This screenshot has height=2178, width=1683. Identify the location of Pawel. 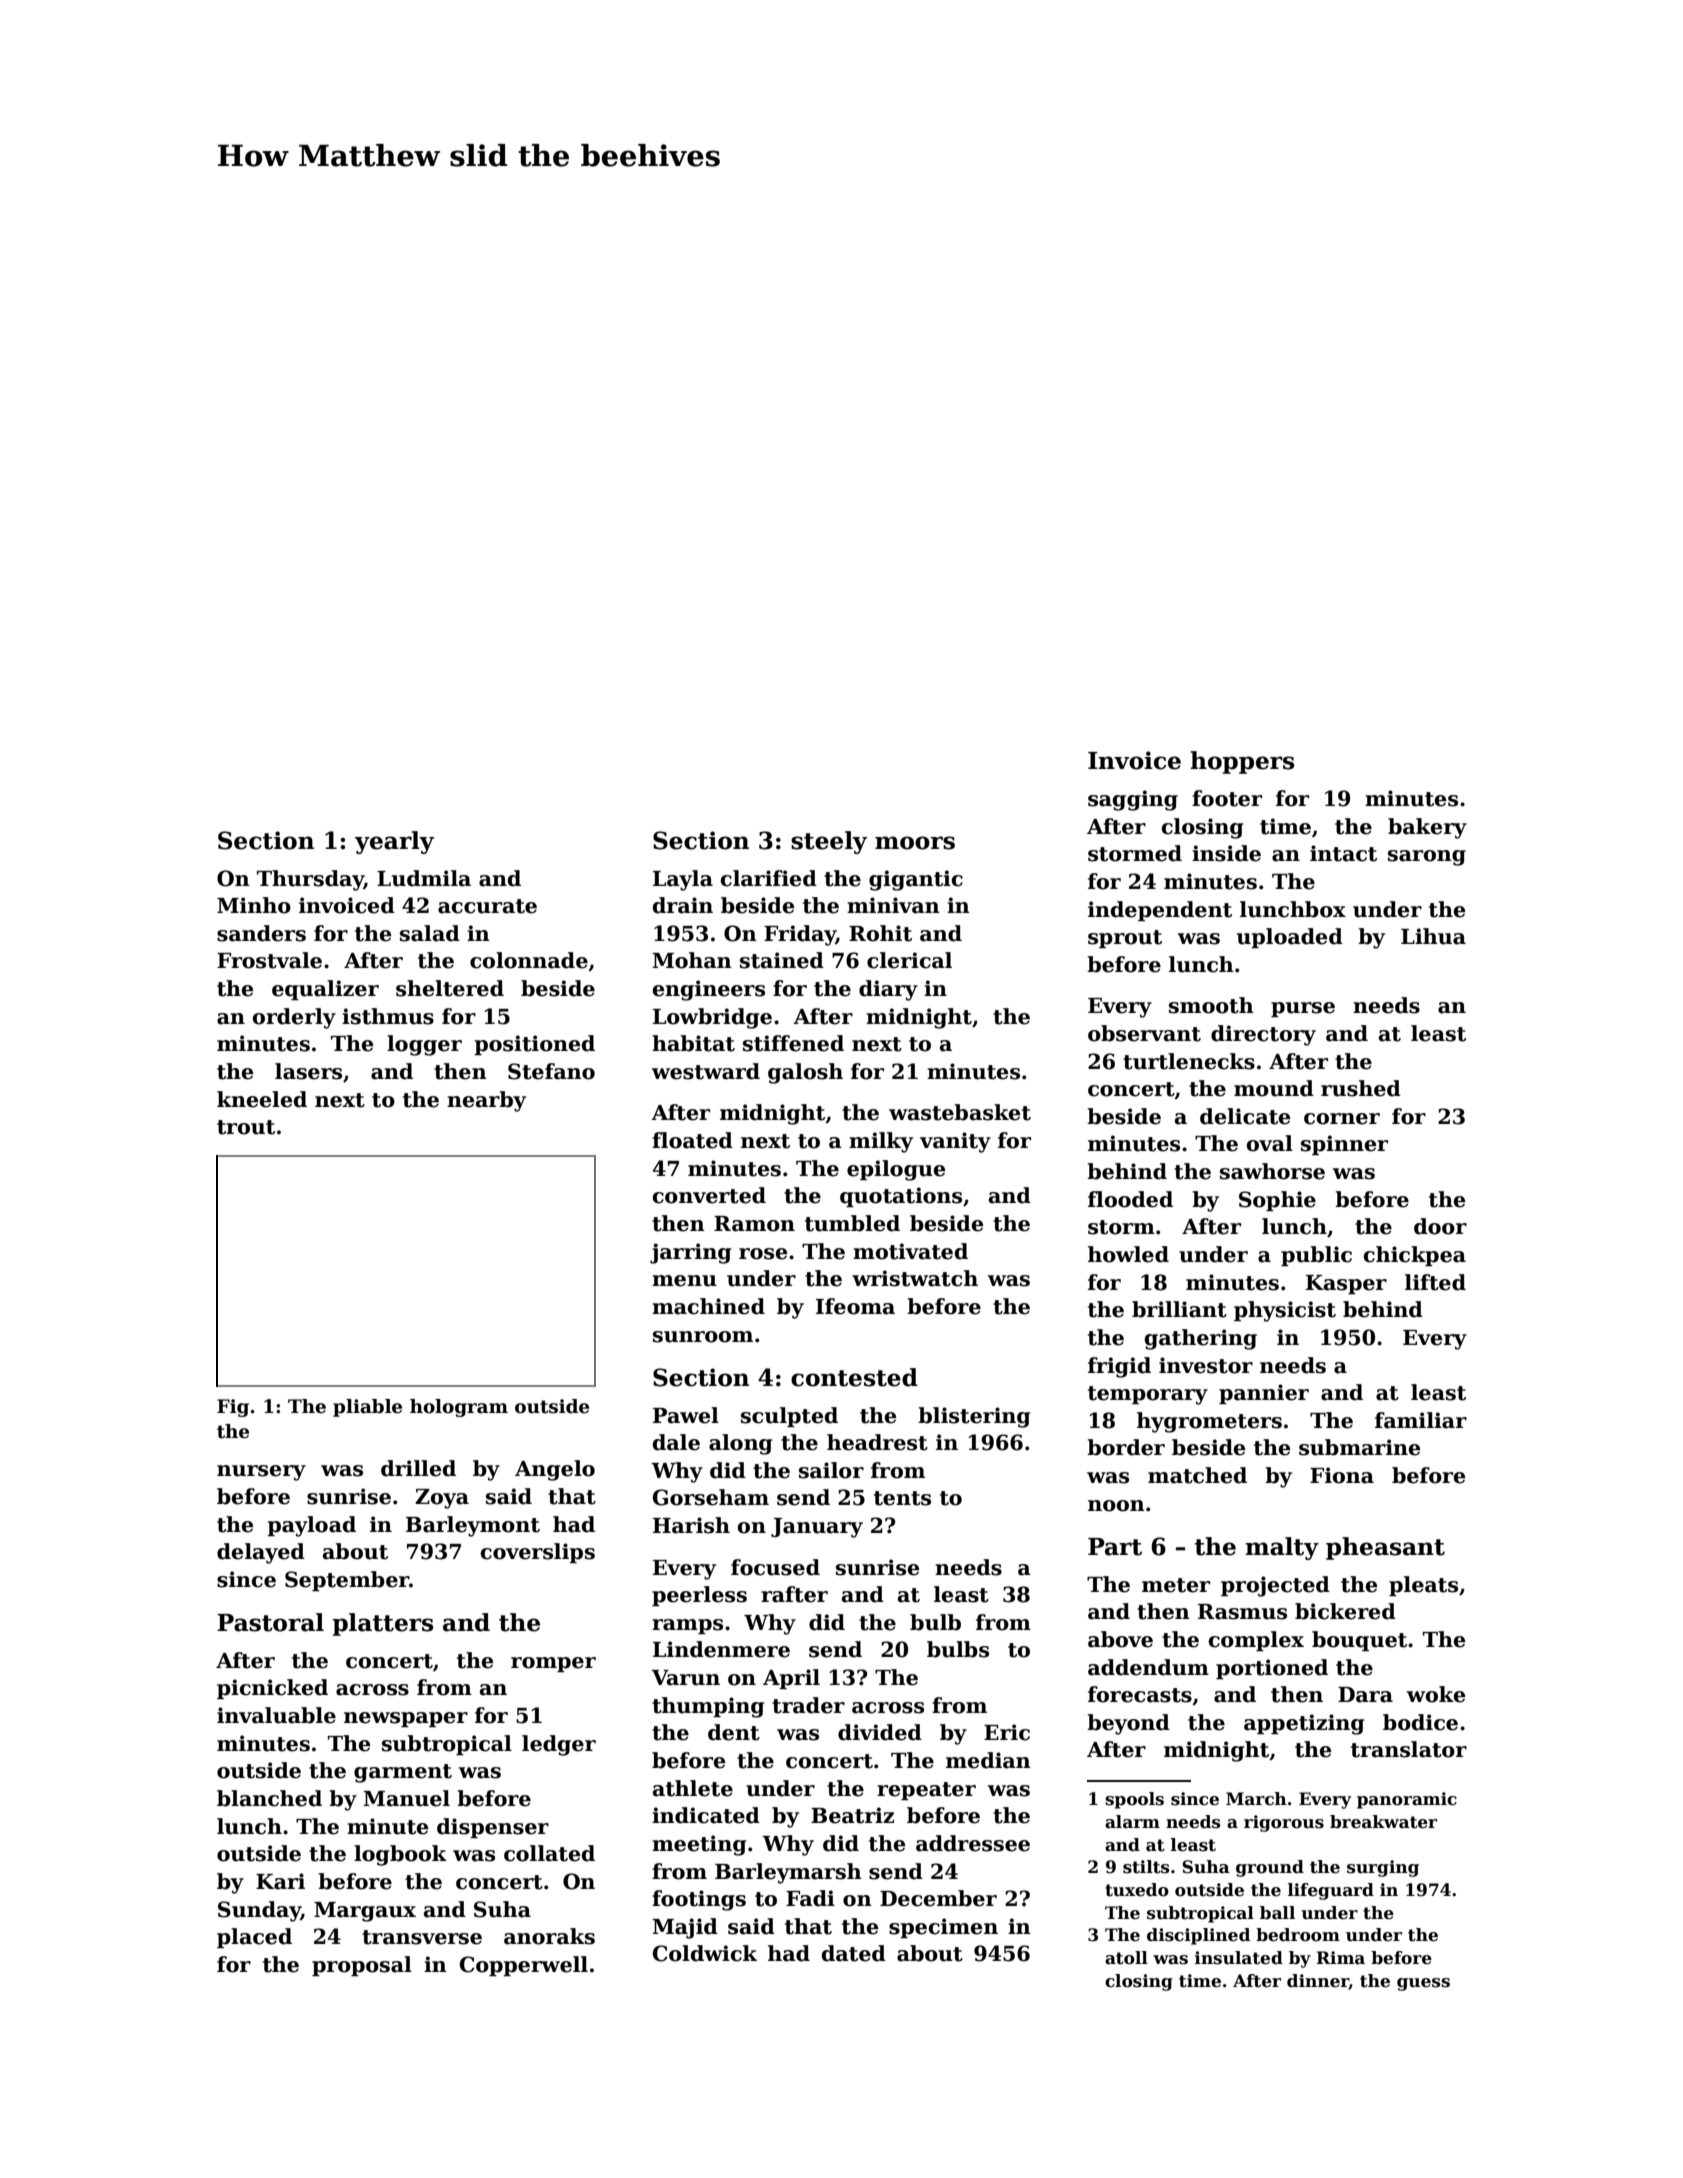
(686, 1415).
